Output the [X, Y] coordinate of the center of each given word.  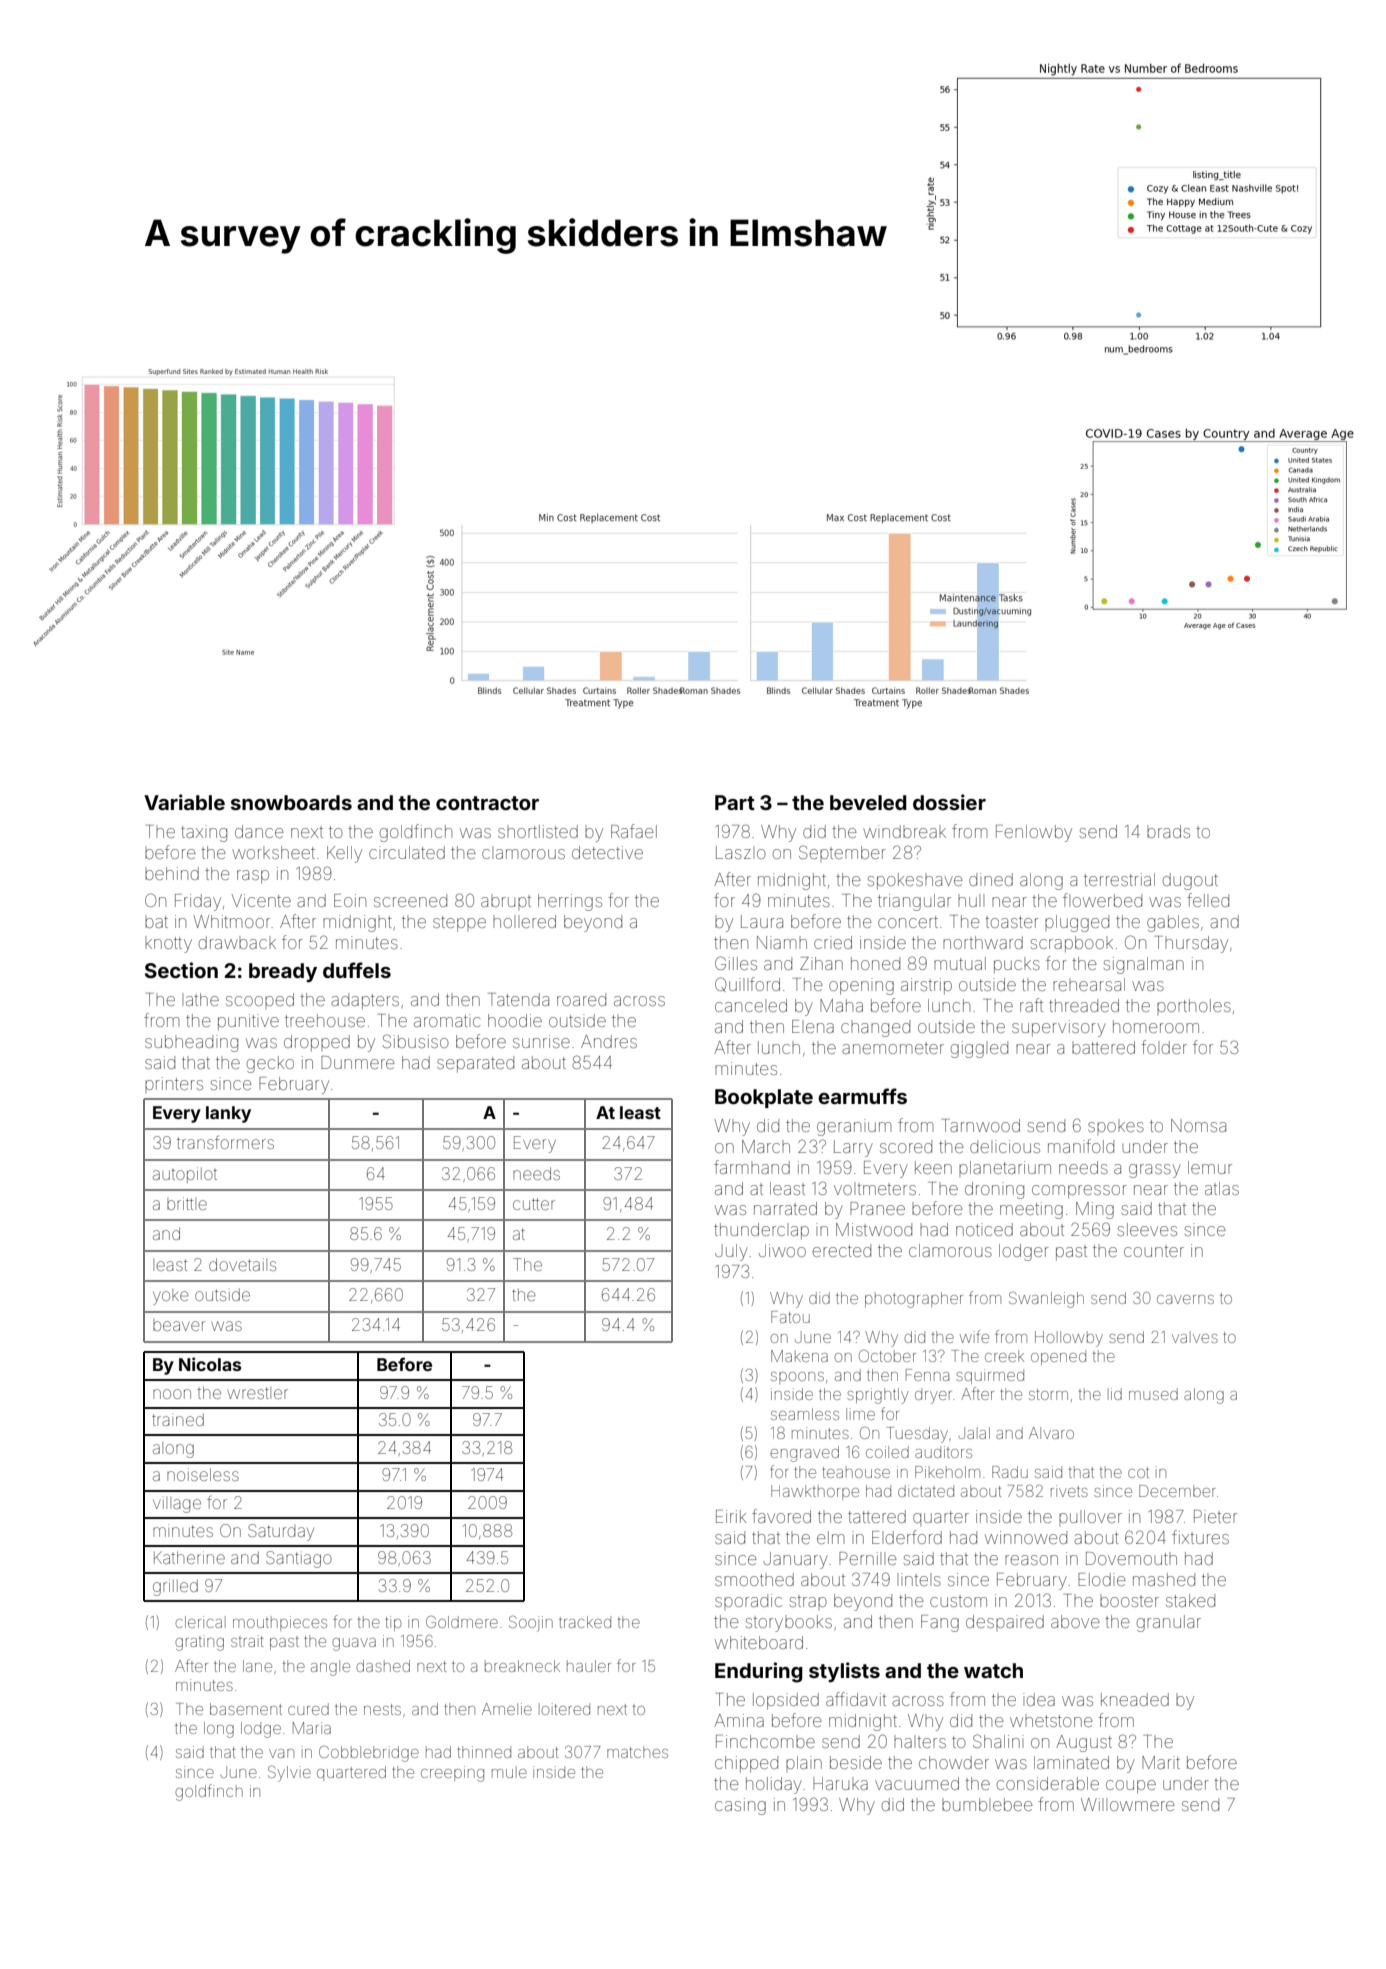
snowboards [291, 802]
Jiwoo [782, 1250]
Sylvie [289, 1774]
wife [974, 1336]
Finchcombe [765, 1741]
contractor [487, 803]
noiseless [203, 1474]
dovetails [242, 1264]
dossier [949, 802]
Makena [799, 1356]
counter [1154, 1251]
